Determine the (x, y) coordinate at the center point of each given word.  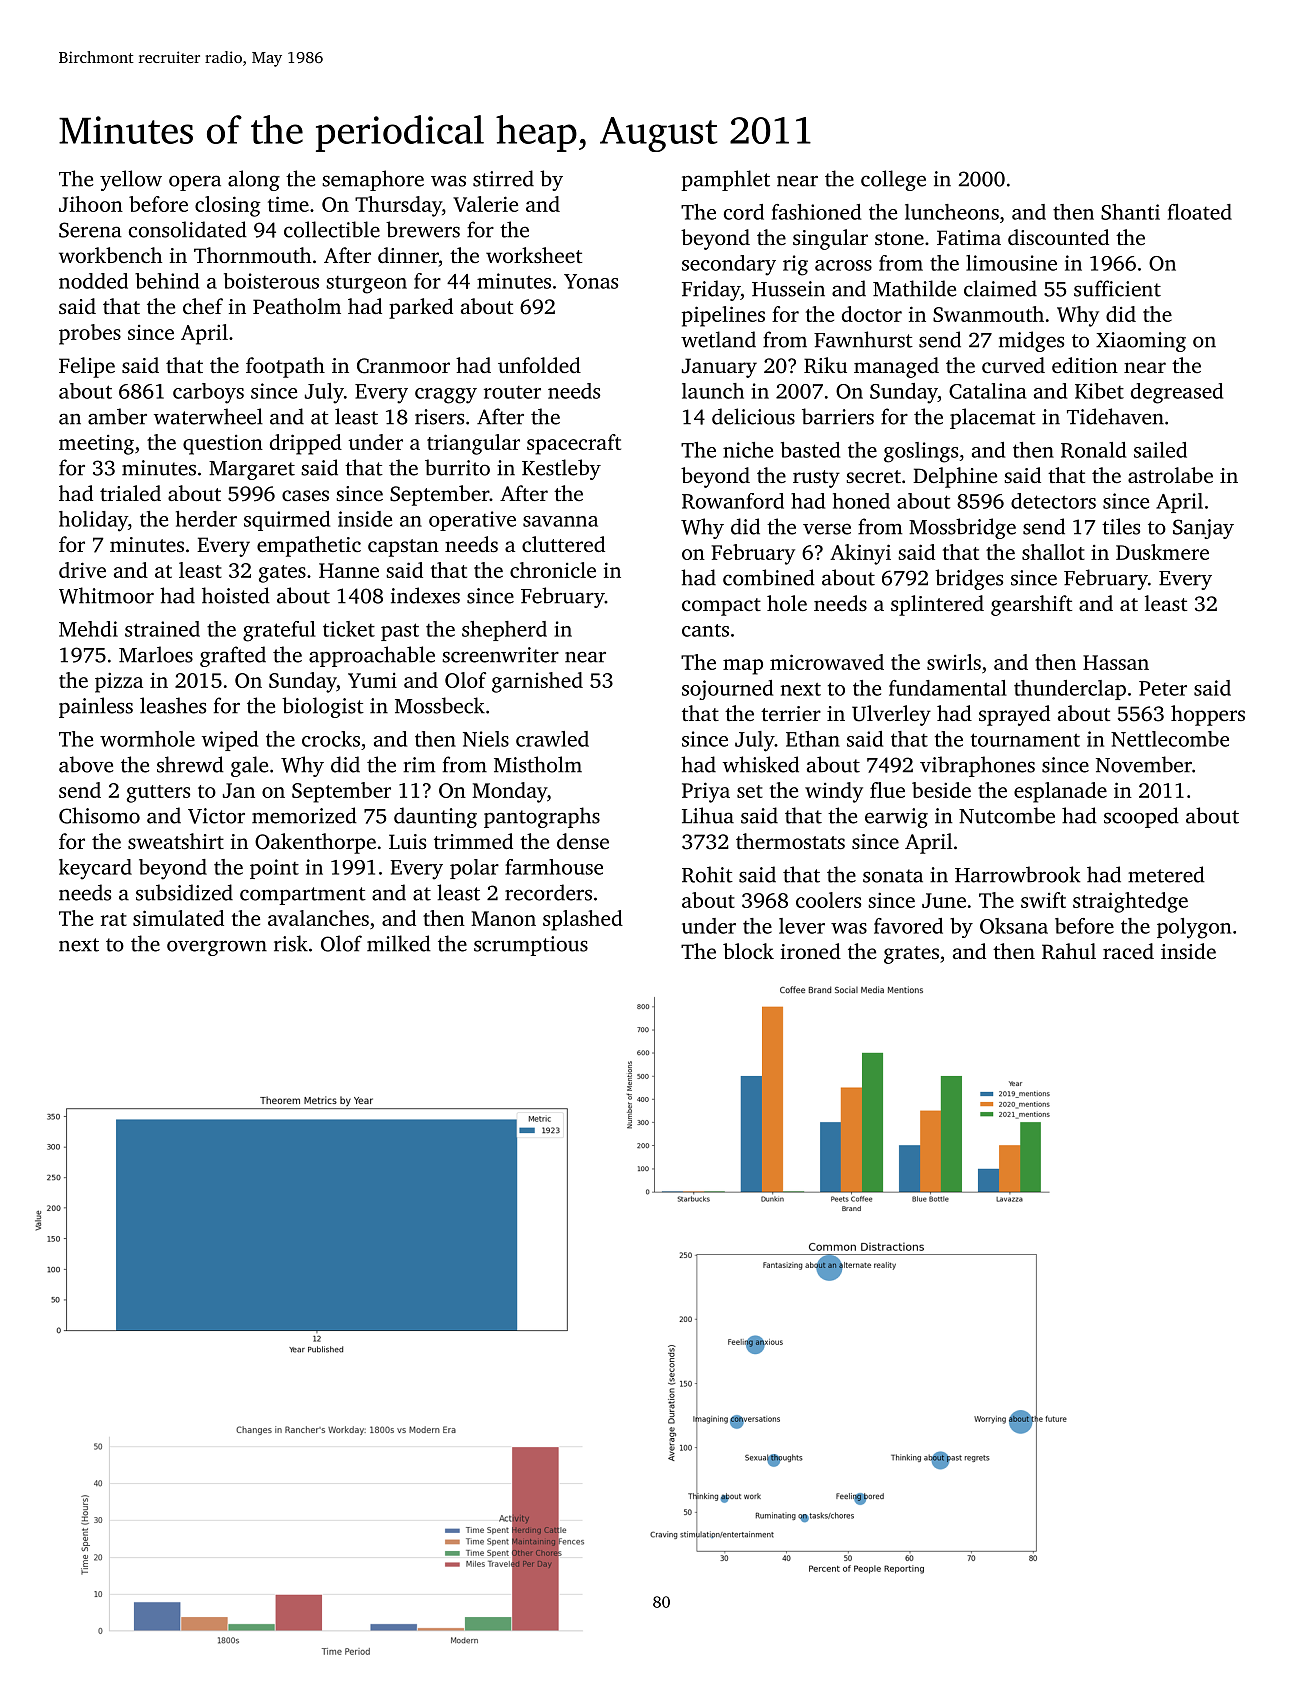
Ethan (813, 739)
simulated (178, 918)
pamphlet (726, 180)
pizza (119, 683)
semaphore (373, 180)
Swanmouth (988, 314)
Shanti (1130, 212)
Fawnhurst (863, 339)
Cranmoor (403, 366)
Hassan (1116, 662)
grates (911, 955)
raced (1128, 951)
